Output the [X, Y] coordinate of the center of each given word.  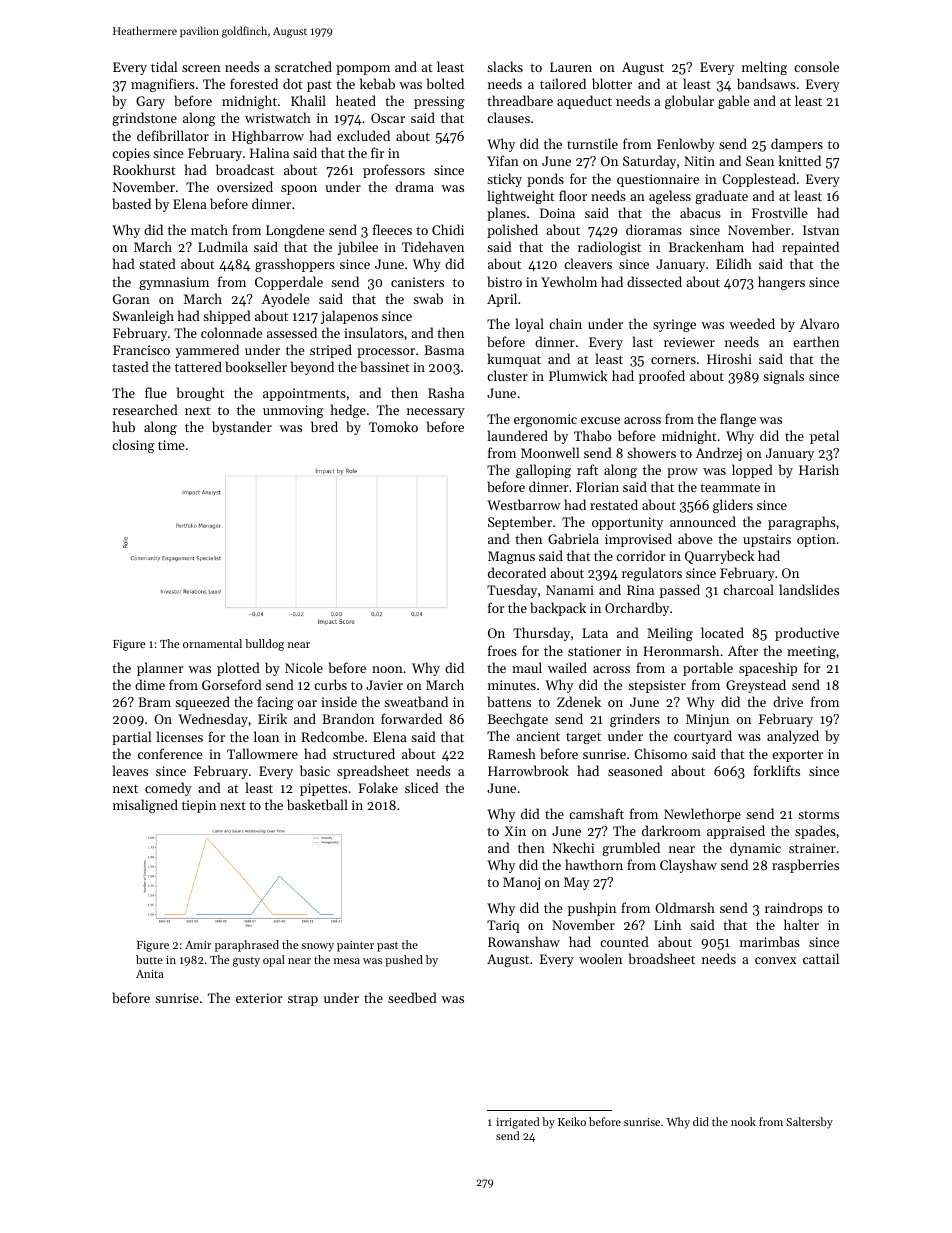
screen [201, 68]
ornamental [212, 643]
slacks [505, 66]
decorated [517, 572]
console [816, 66]
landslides [809, 589]
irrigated [518, 1123]
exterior [259, 998]
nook [743, 1121]
